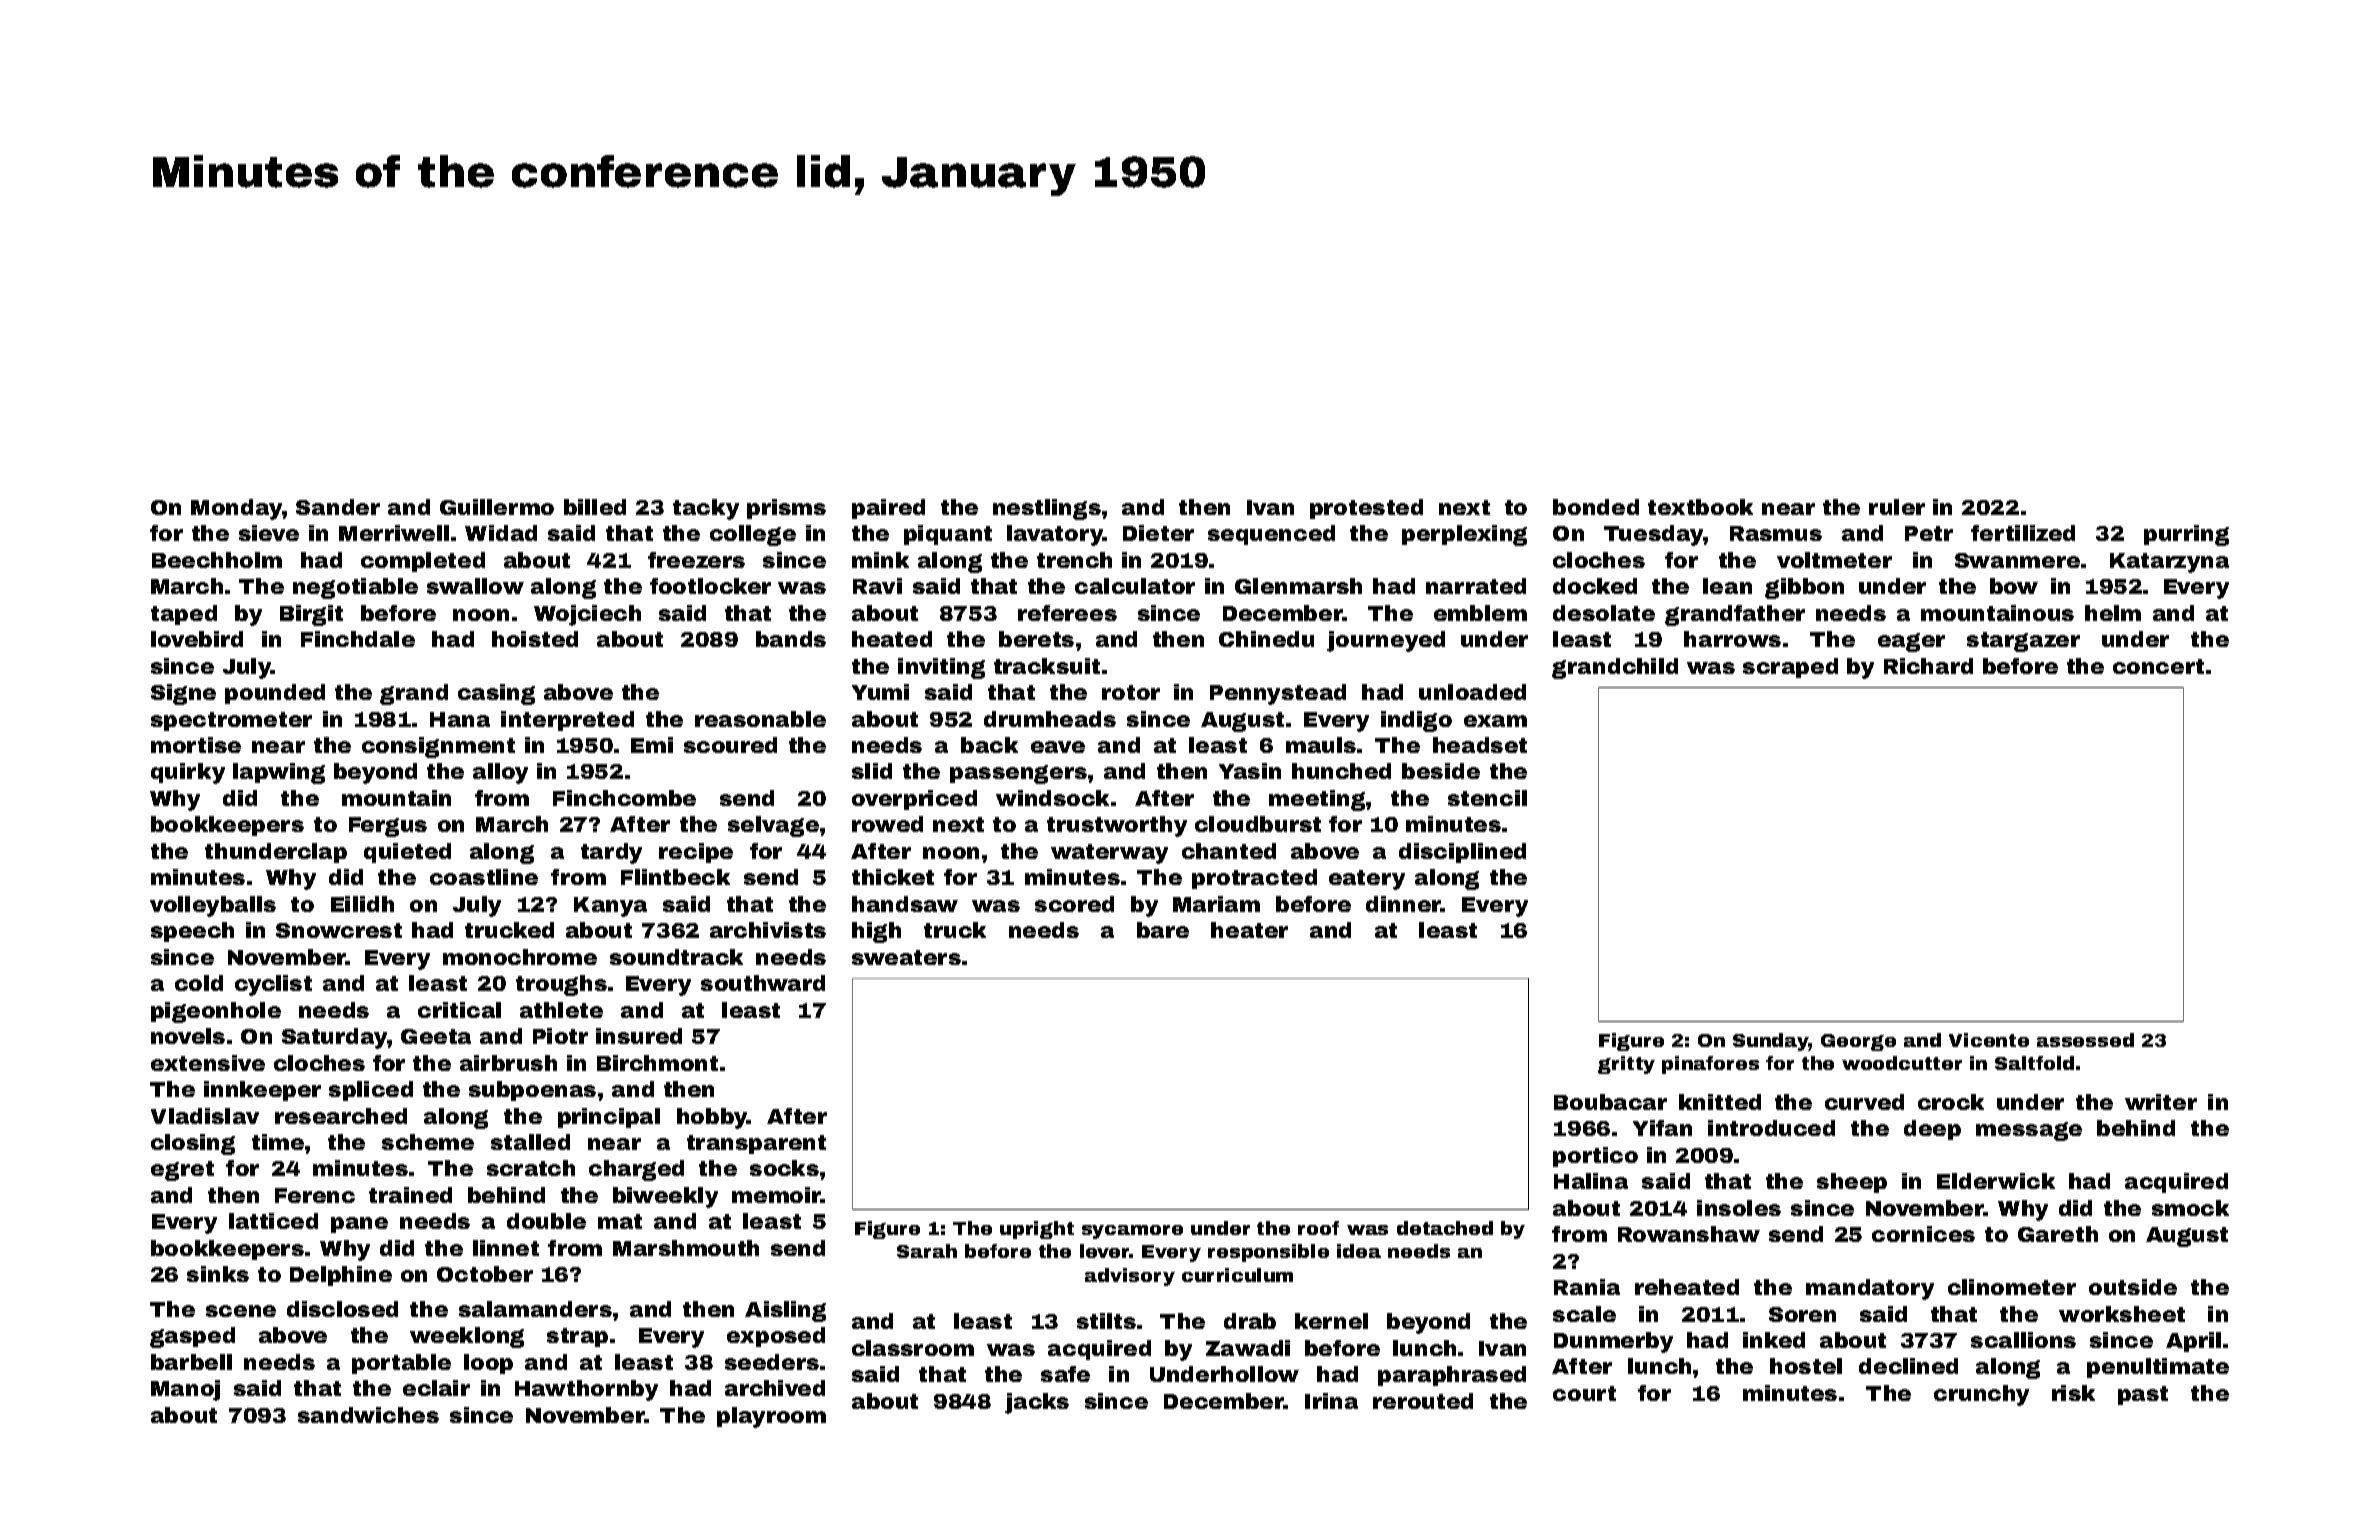  Describe the element at coordinates (342, 1309) in the document. I see `disclosed` at that location.
